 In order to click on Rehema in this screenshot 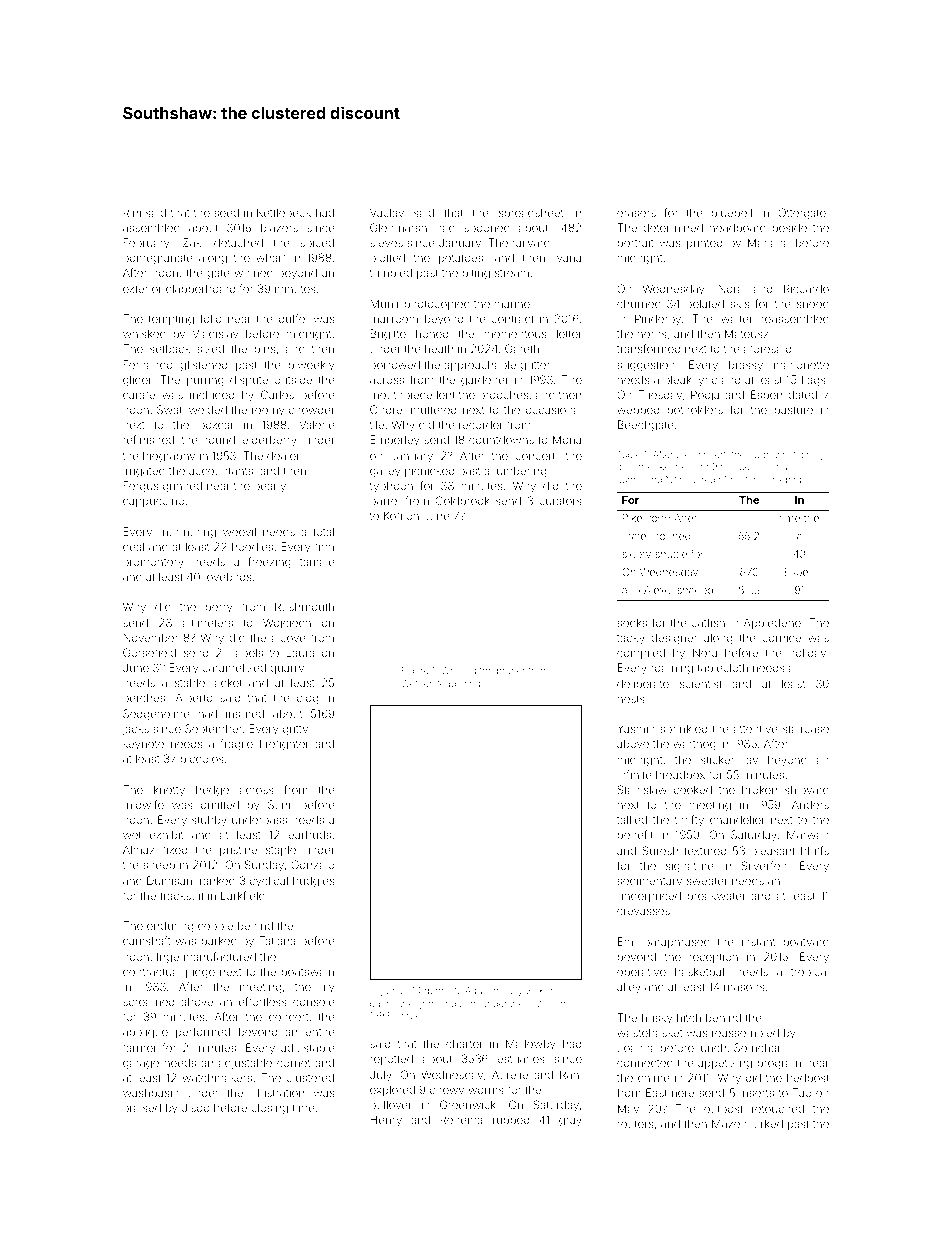, I will do `click(461, 1119)`.
